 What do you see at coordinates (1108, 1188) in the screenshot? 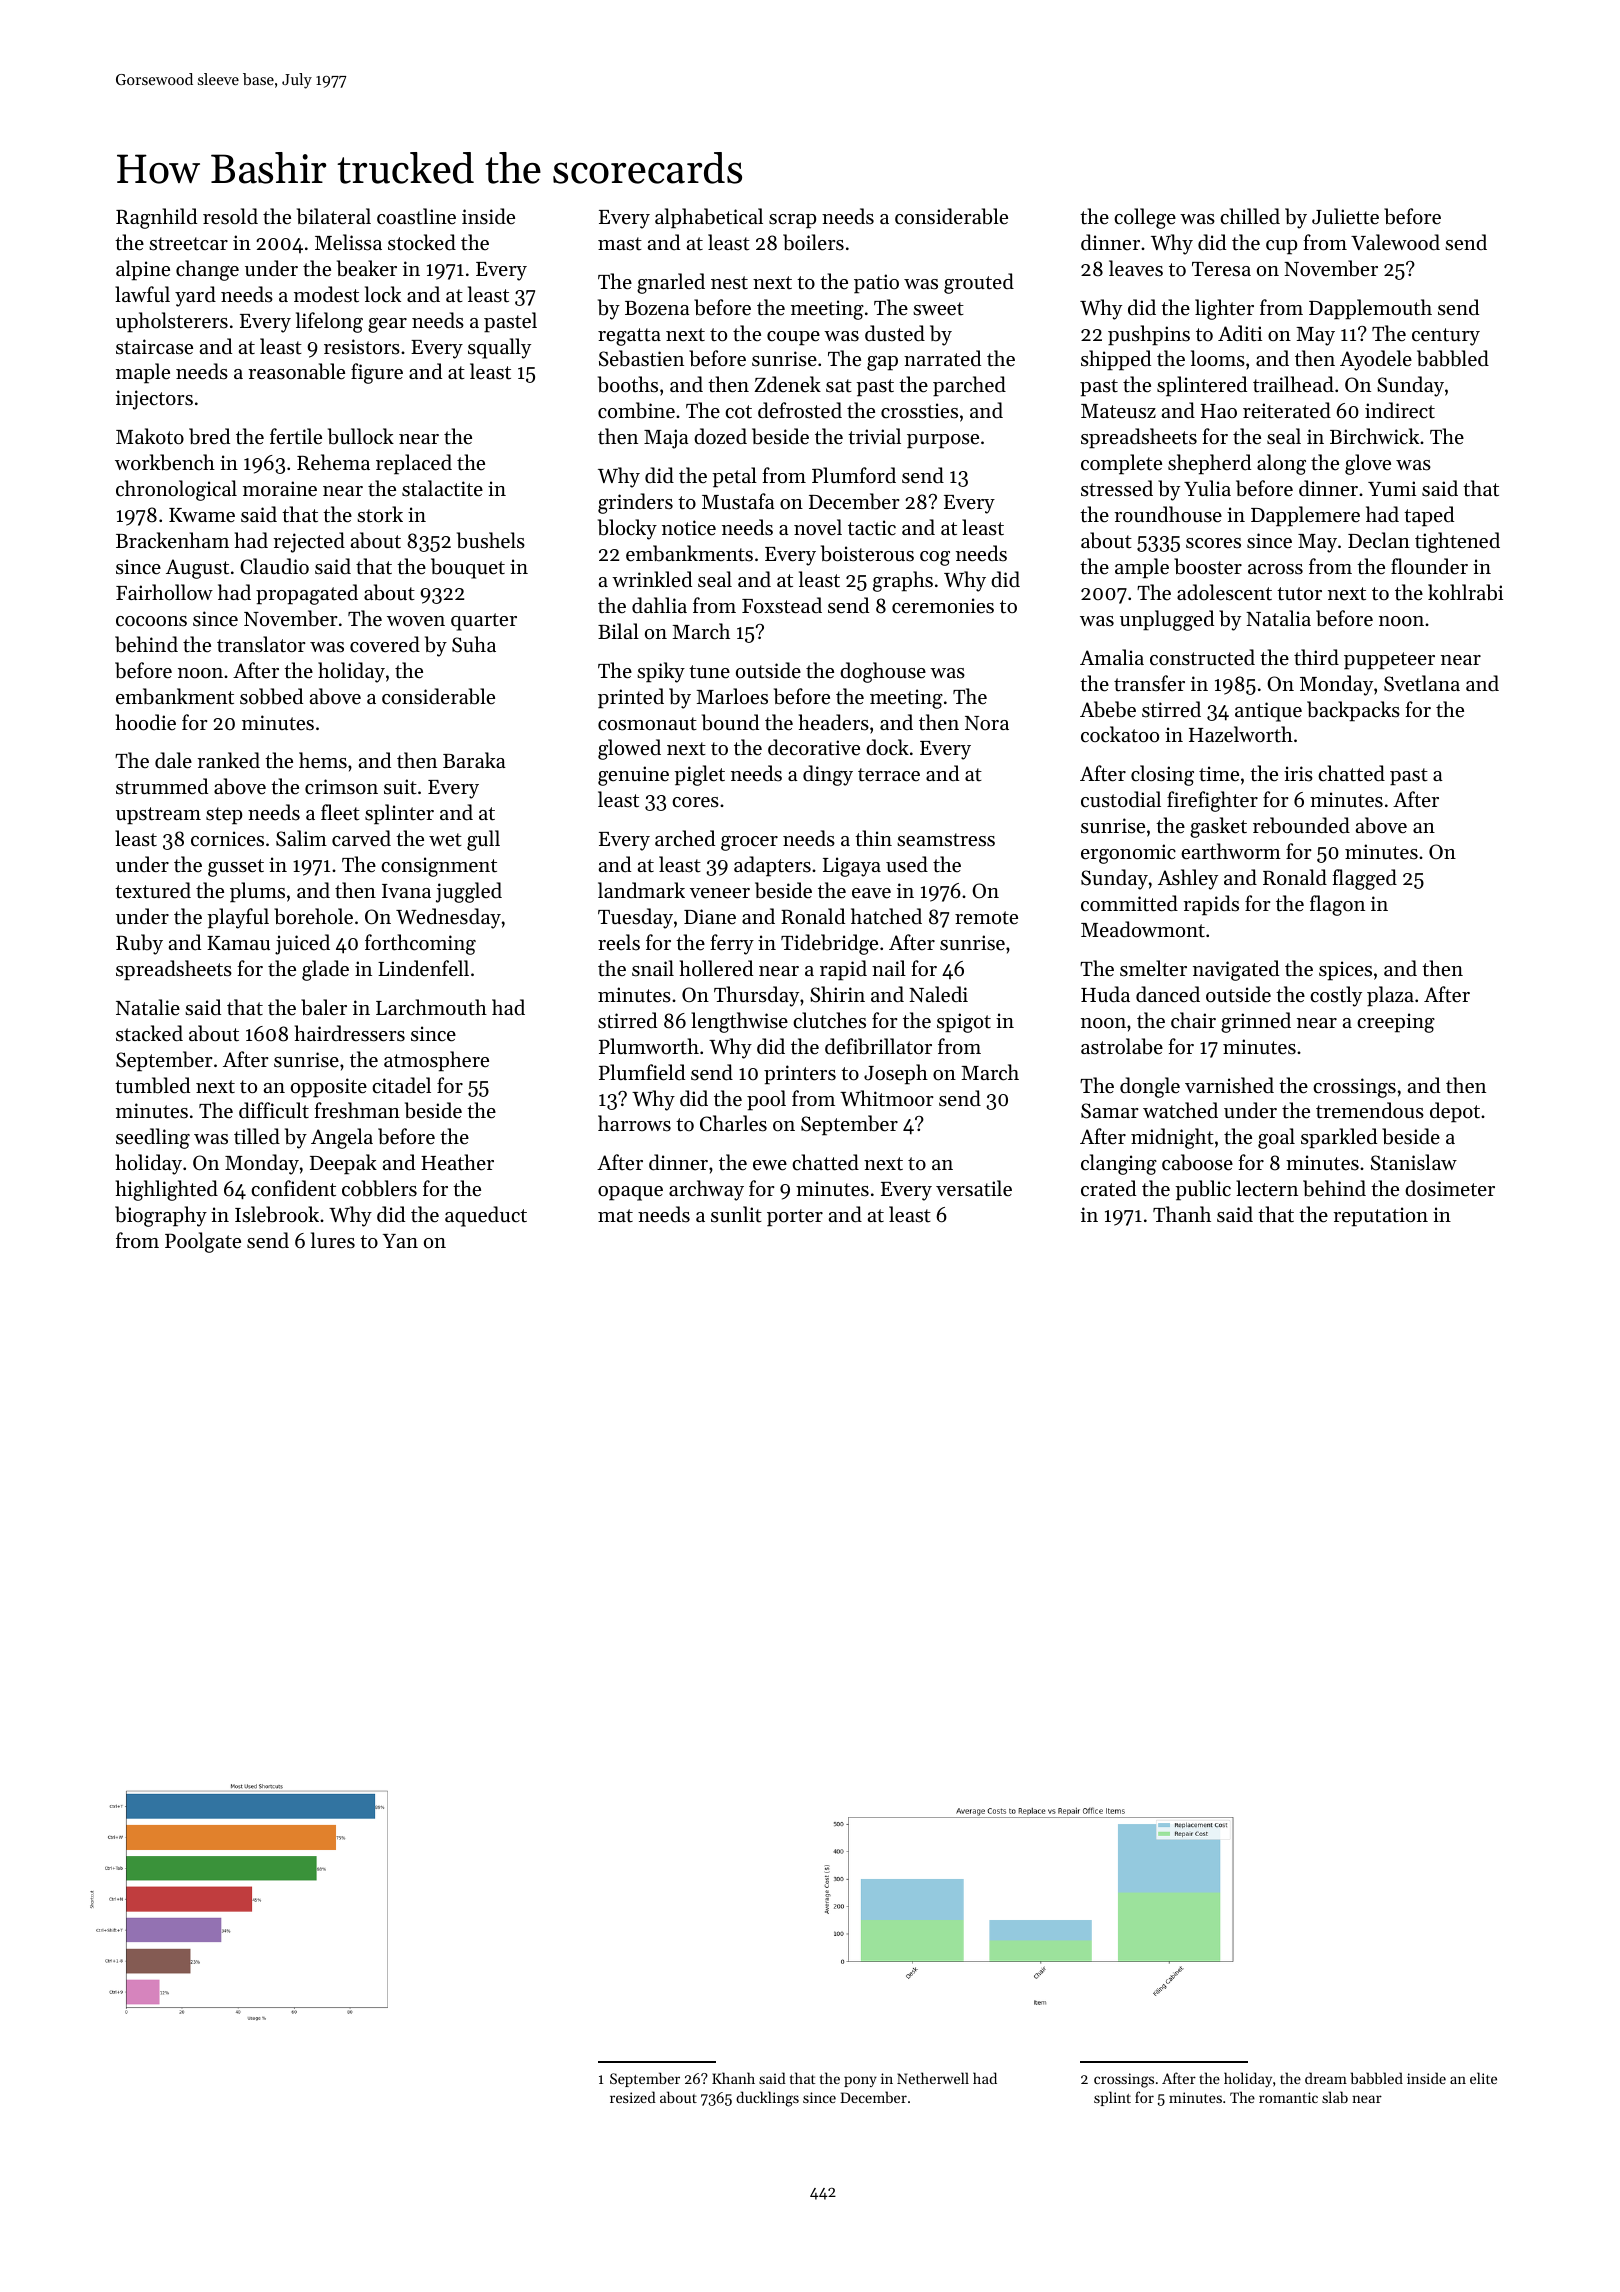
I see `crated` at bounding box center [1108, 1188].
